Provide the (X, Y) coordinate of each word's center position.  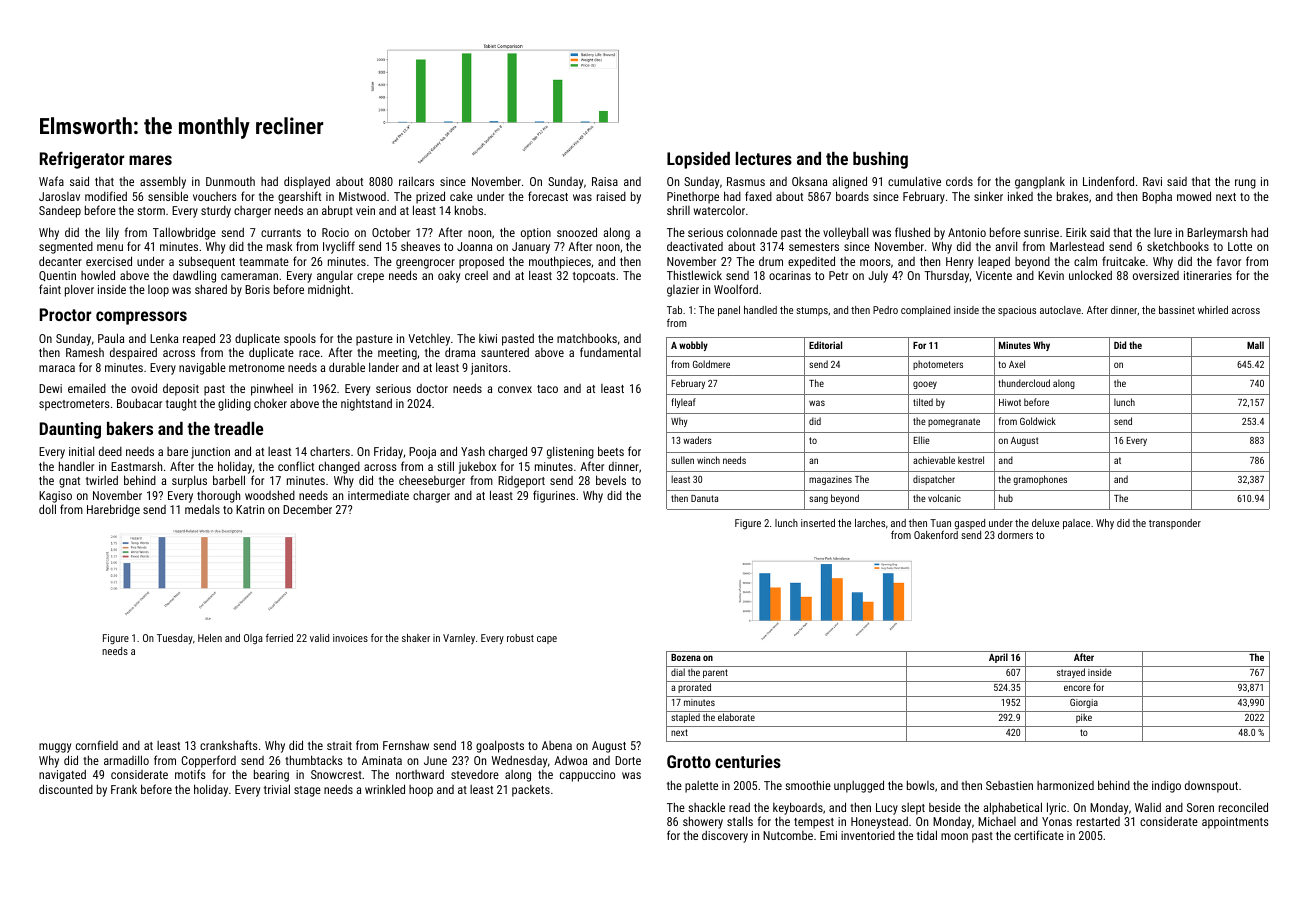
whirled (1213, 310)
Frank (124, 789)
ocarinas (790, 275)
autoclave (1060, 310)
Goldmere (711, 364)
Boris (257, 289)
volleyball (845, 233)
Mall (1255, 345)
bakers (130, 428)
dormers (1015, 535)
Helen (210, 638)
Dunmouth (230, 181)
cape (547, 640)
